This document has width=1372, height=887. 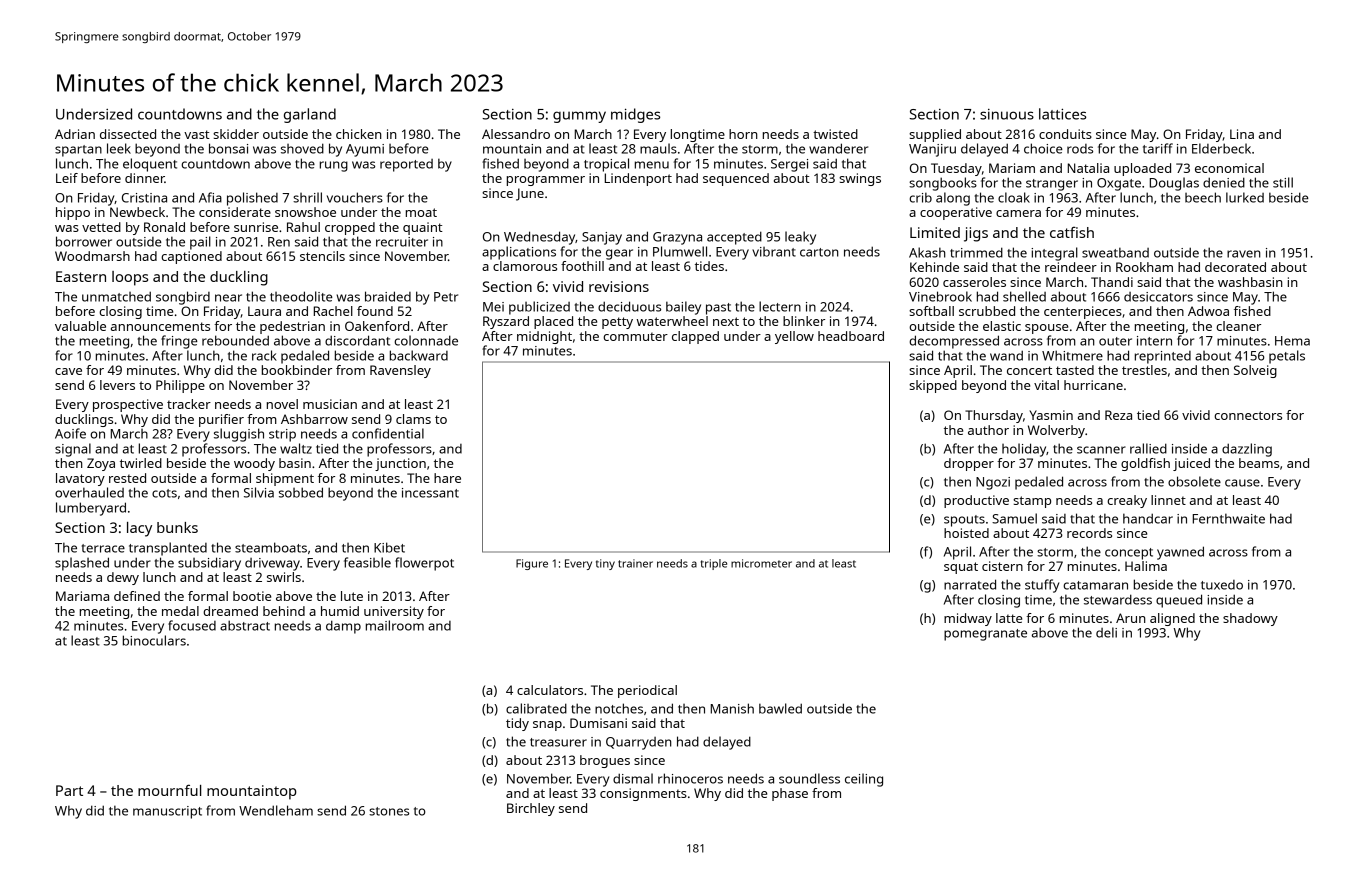 What do you see at coordinates (985, 635) in the document?
I see `pomegranate` at bounding box center [985, 635].
